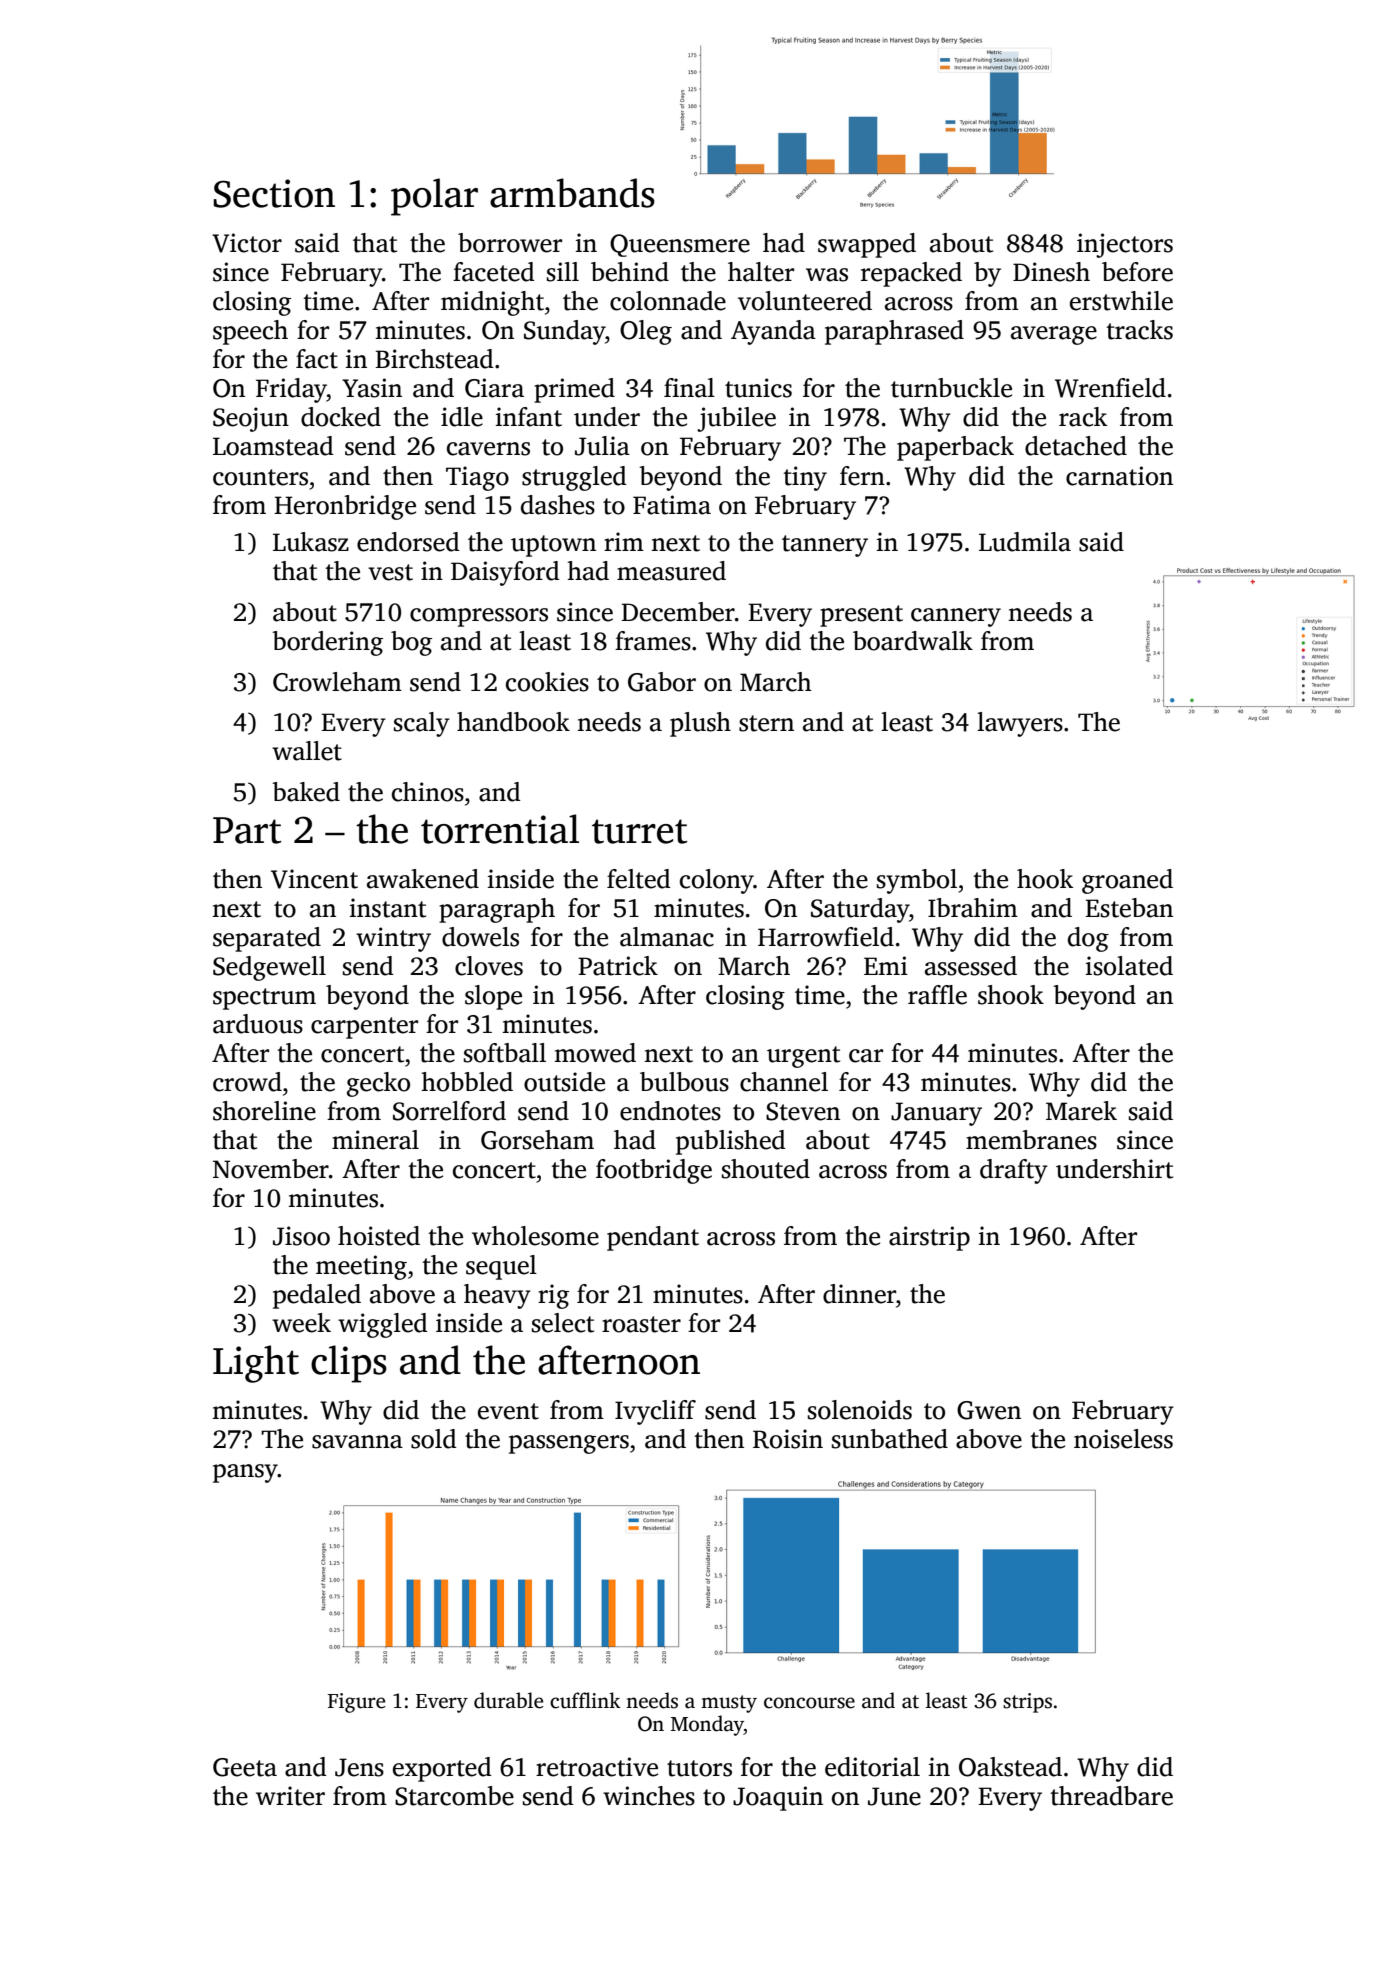 Image resolution: width=1386 pixels, height=1969 pixels. Describe the element at coordinates (245, 1473) in the screenshot. I see `pansy` at that location.
